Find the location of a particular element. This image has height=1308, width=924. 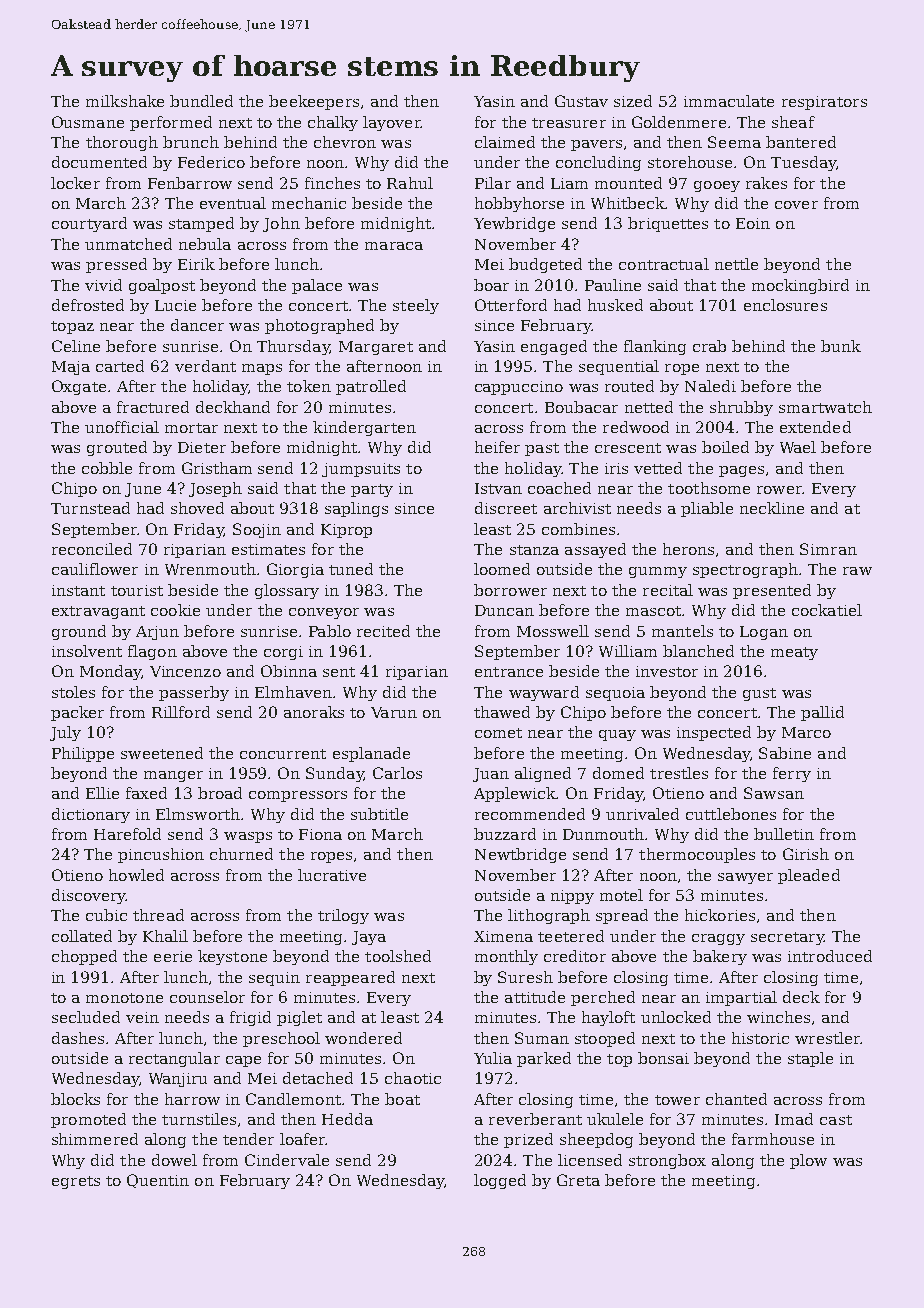

Rillford is located at coordinates (181, 712).
